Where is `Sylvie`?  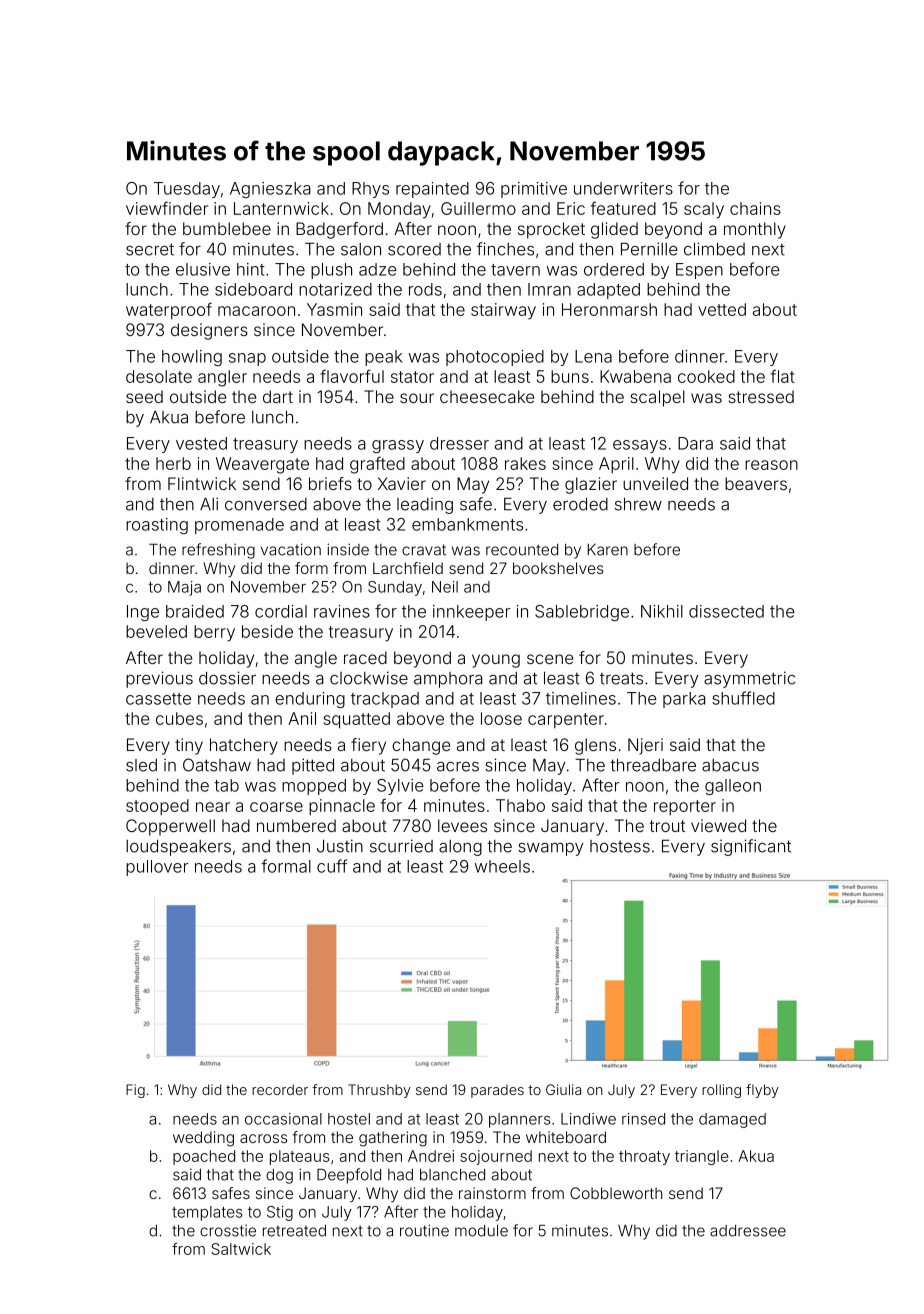
Sylvie is located at coordinates (400, 787).
